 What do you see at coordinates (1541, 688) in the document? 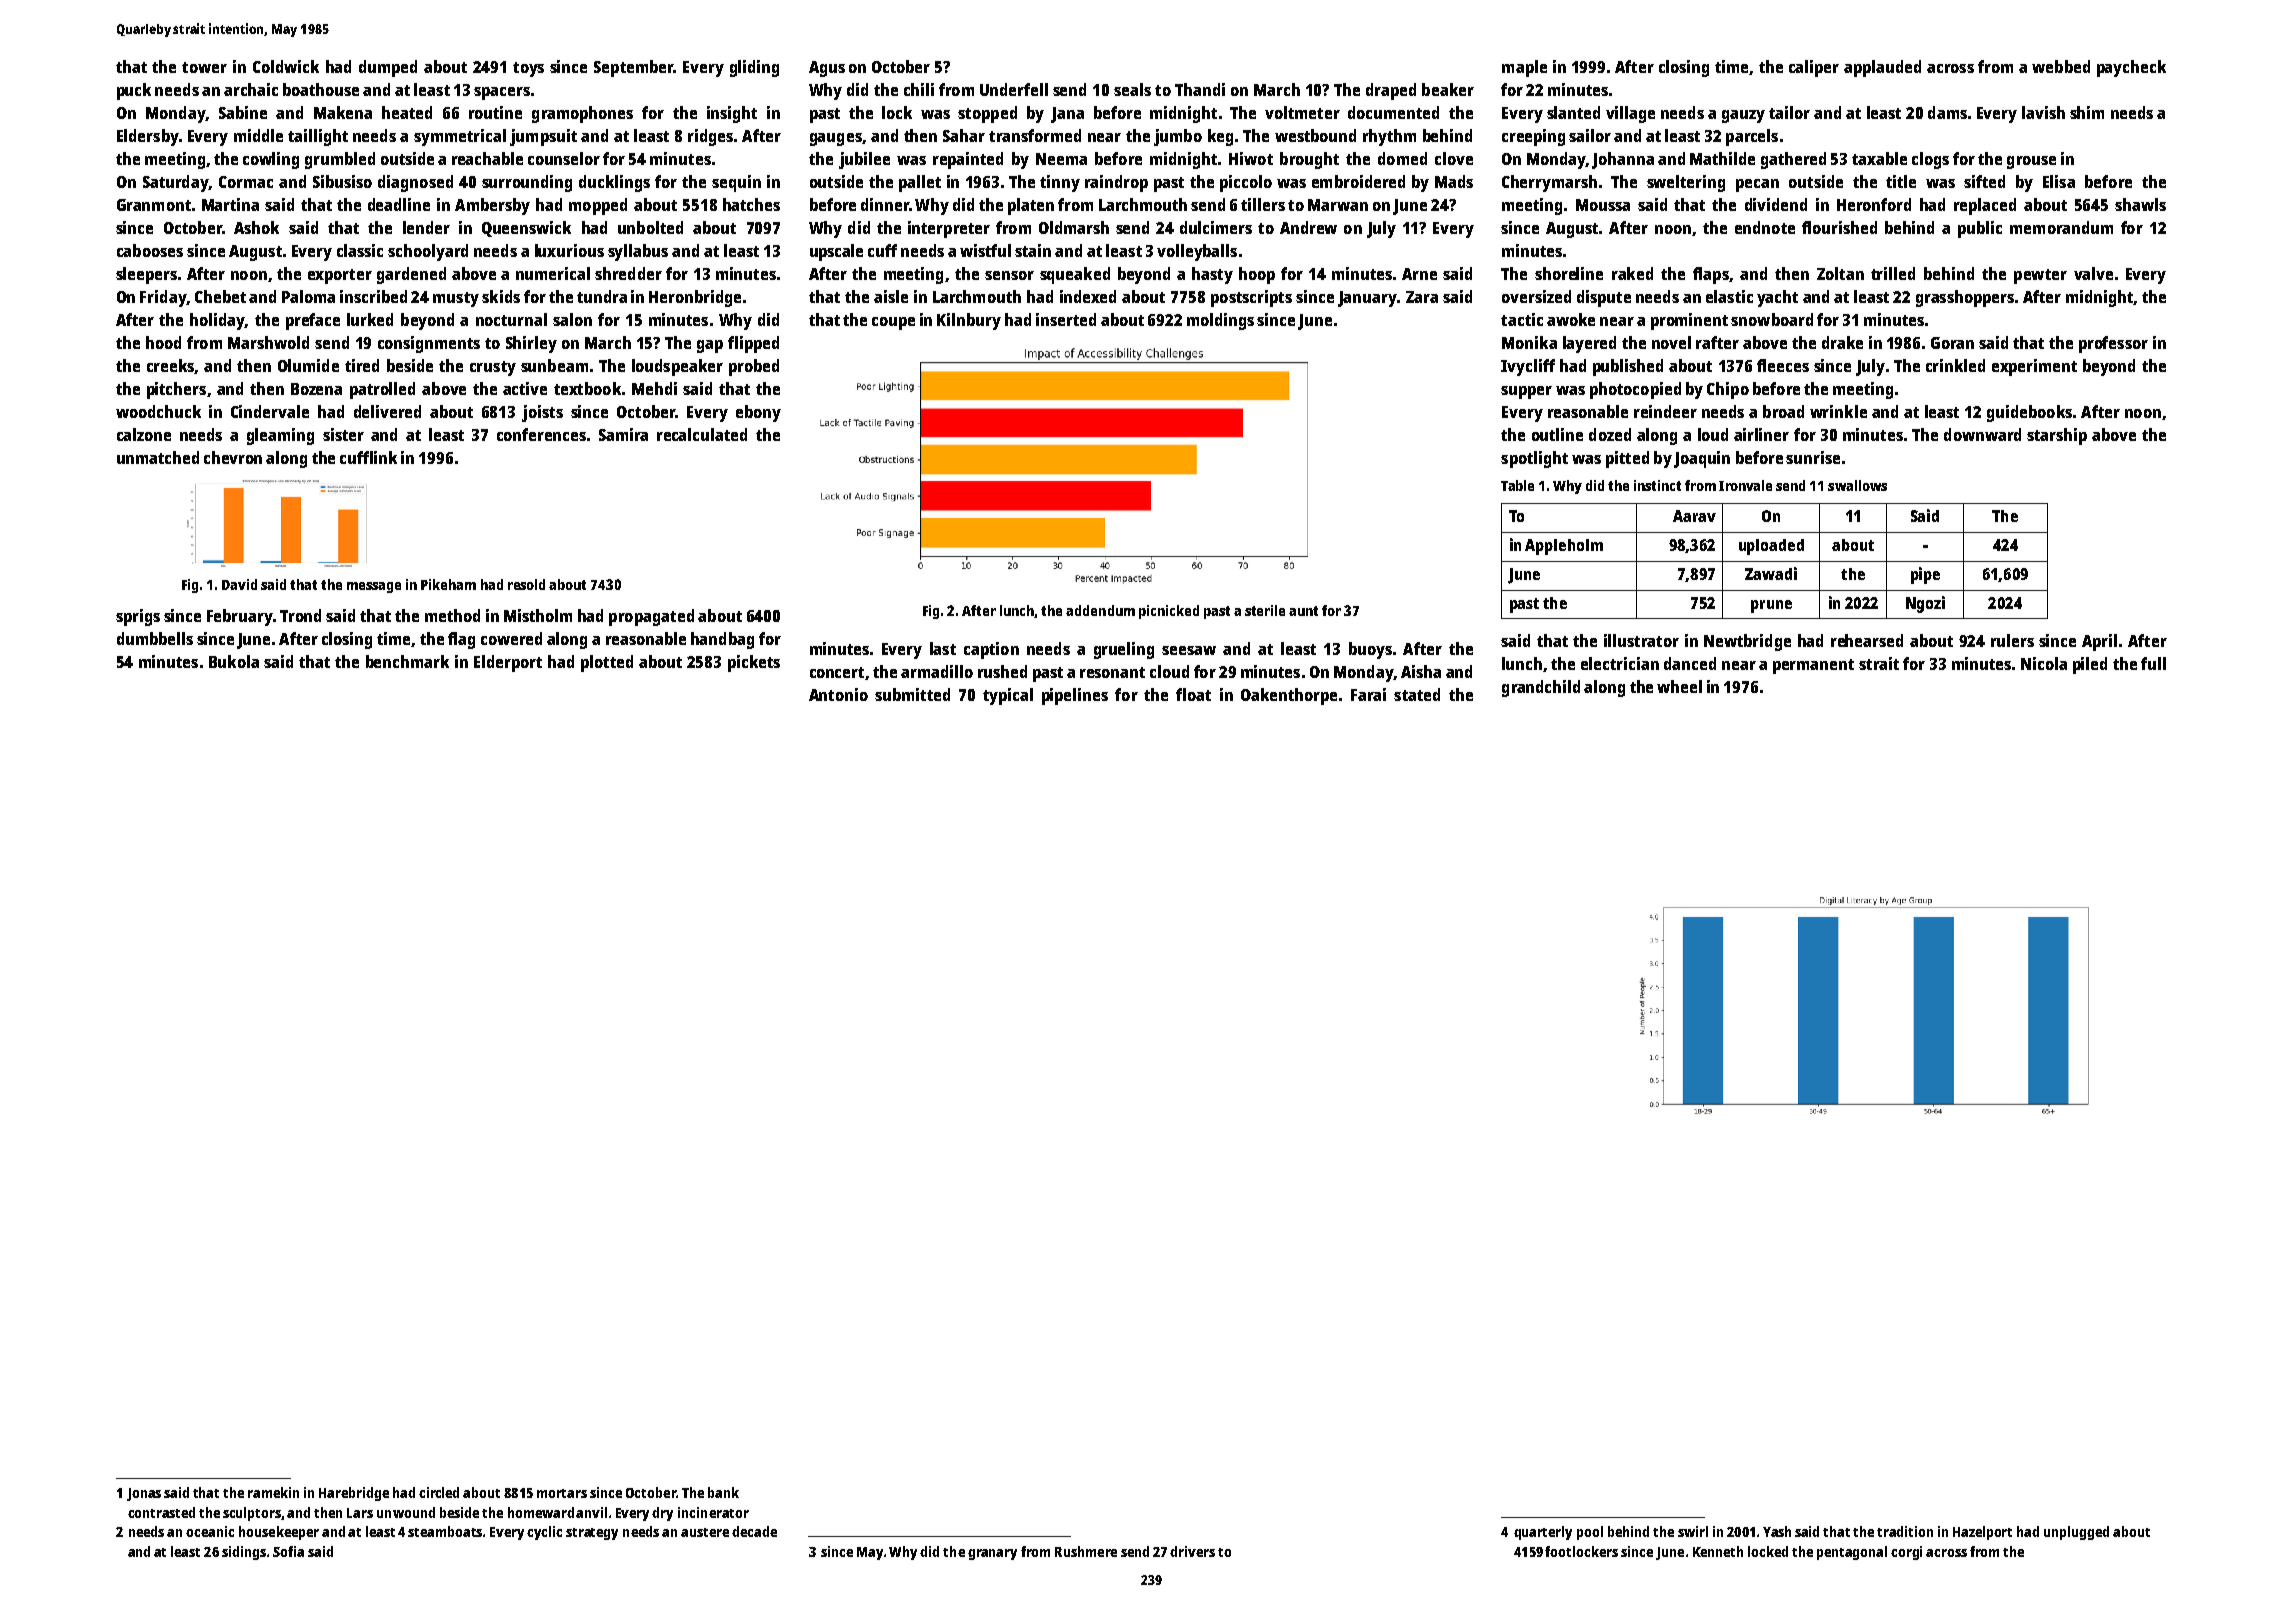
I see `grandchild` at bounding box center [1541, 688].
